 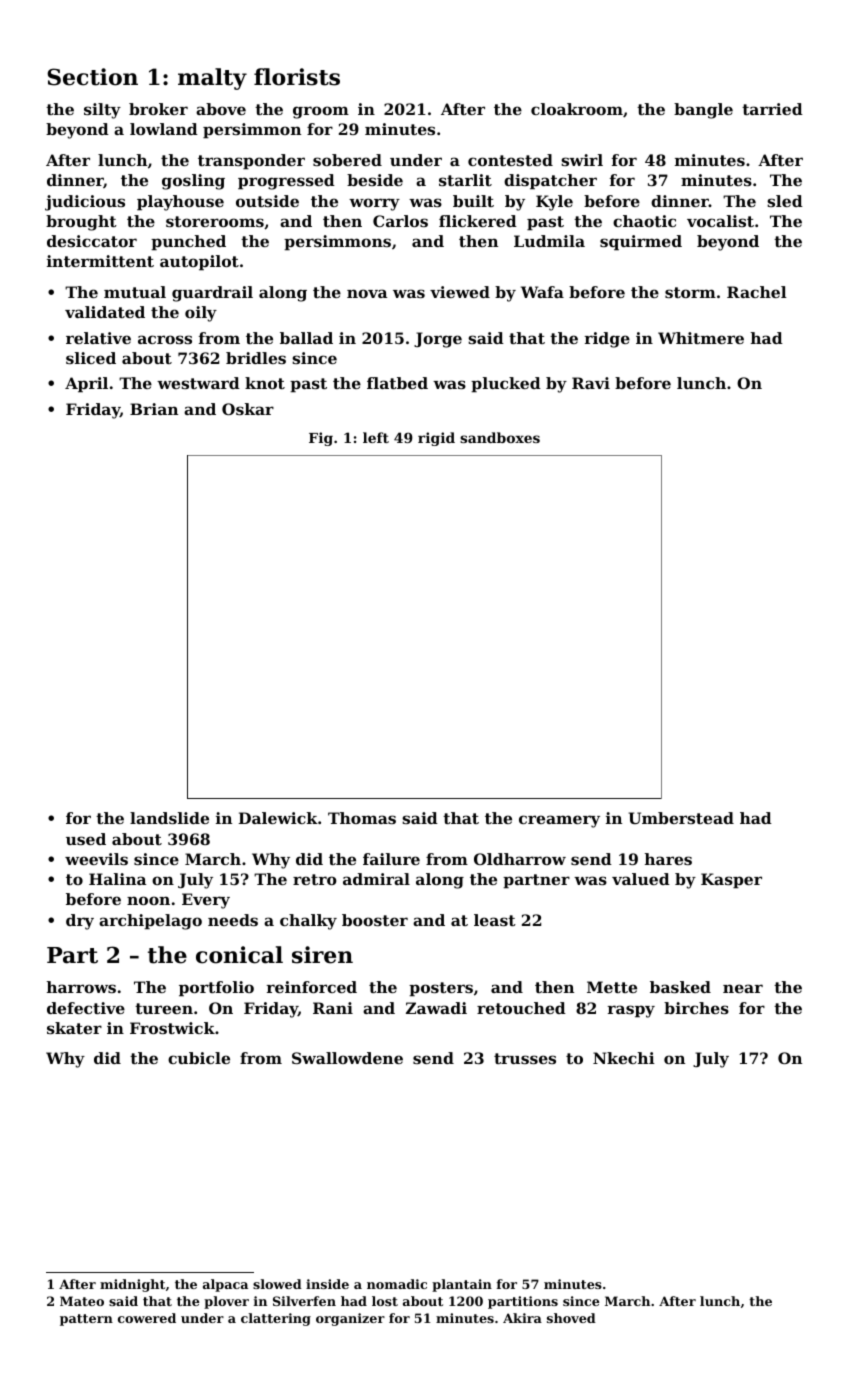 I want to click on Thomas, so click(x=362, y=818).
